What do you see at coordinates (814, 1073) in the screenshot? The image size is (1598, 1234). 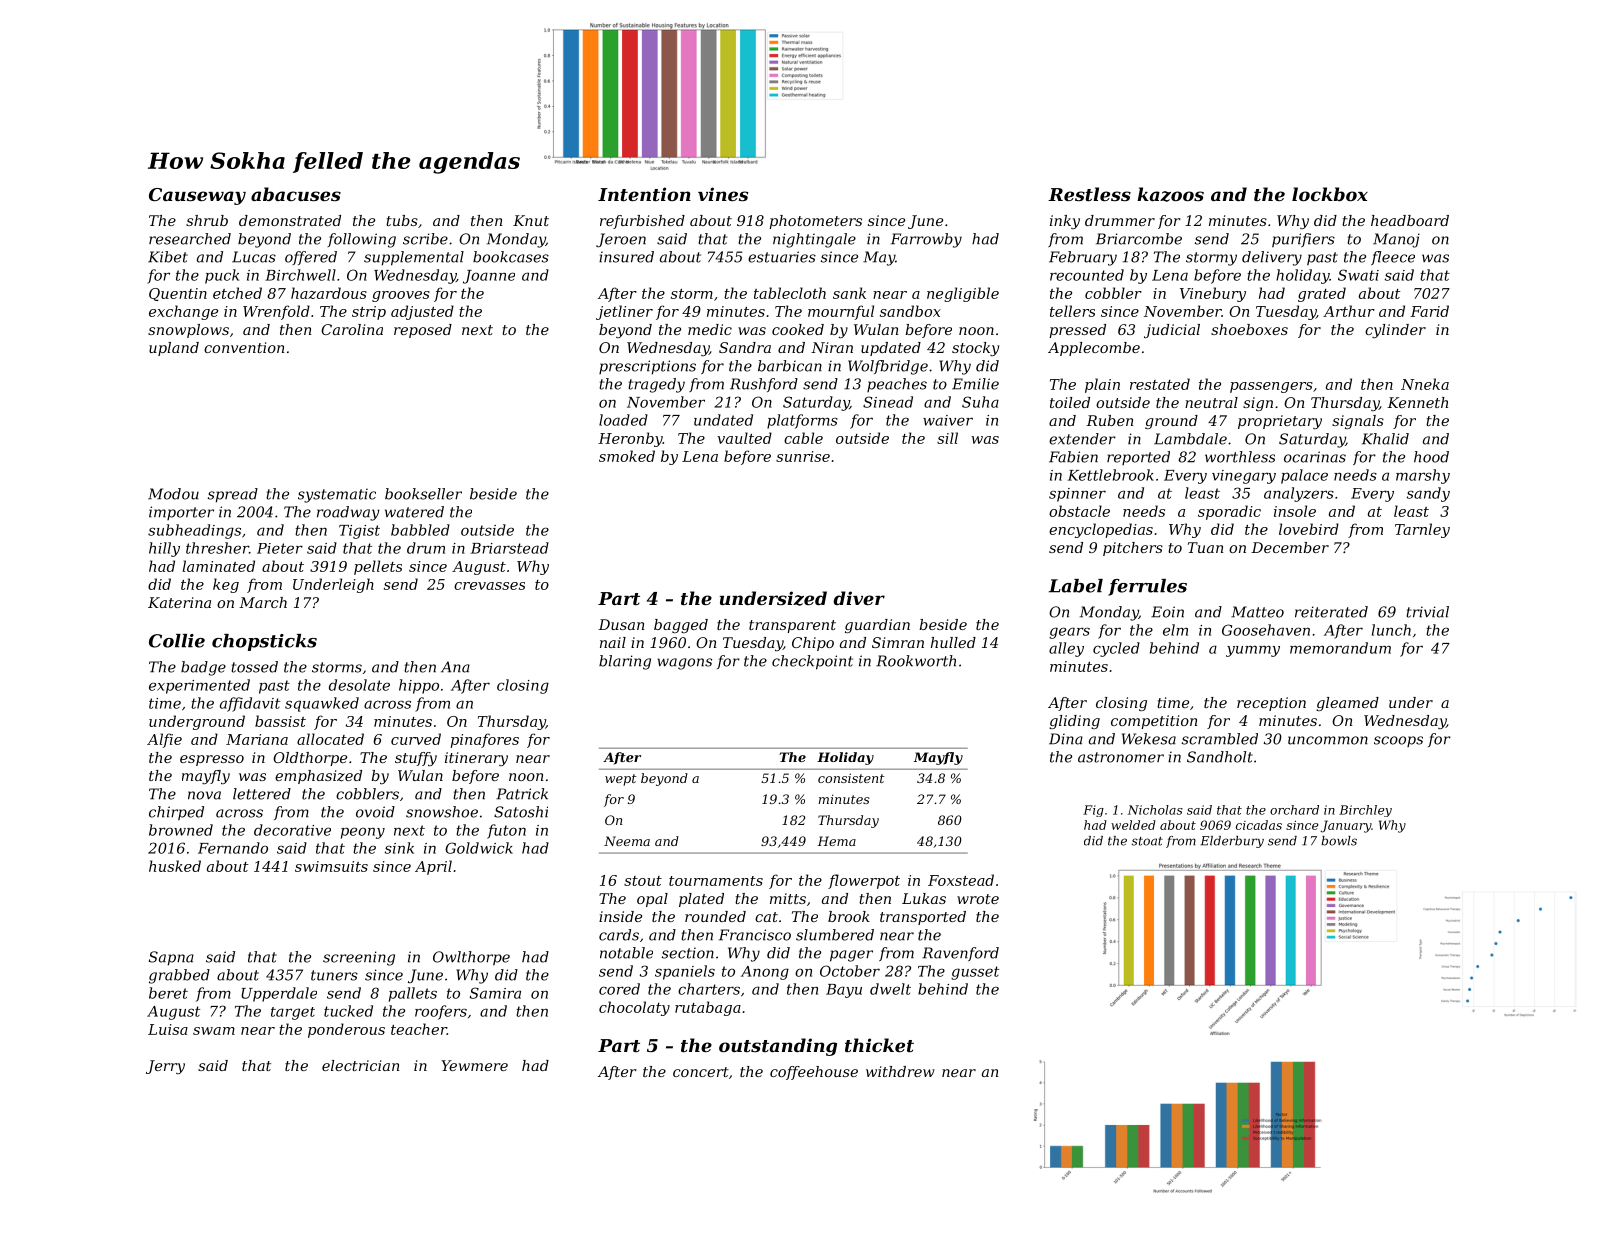 I see `coffeehouse` at bounding box center [814, 1073].
